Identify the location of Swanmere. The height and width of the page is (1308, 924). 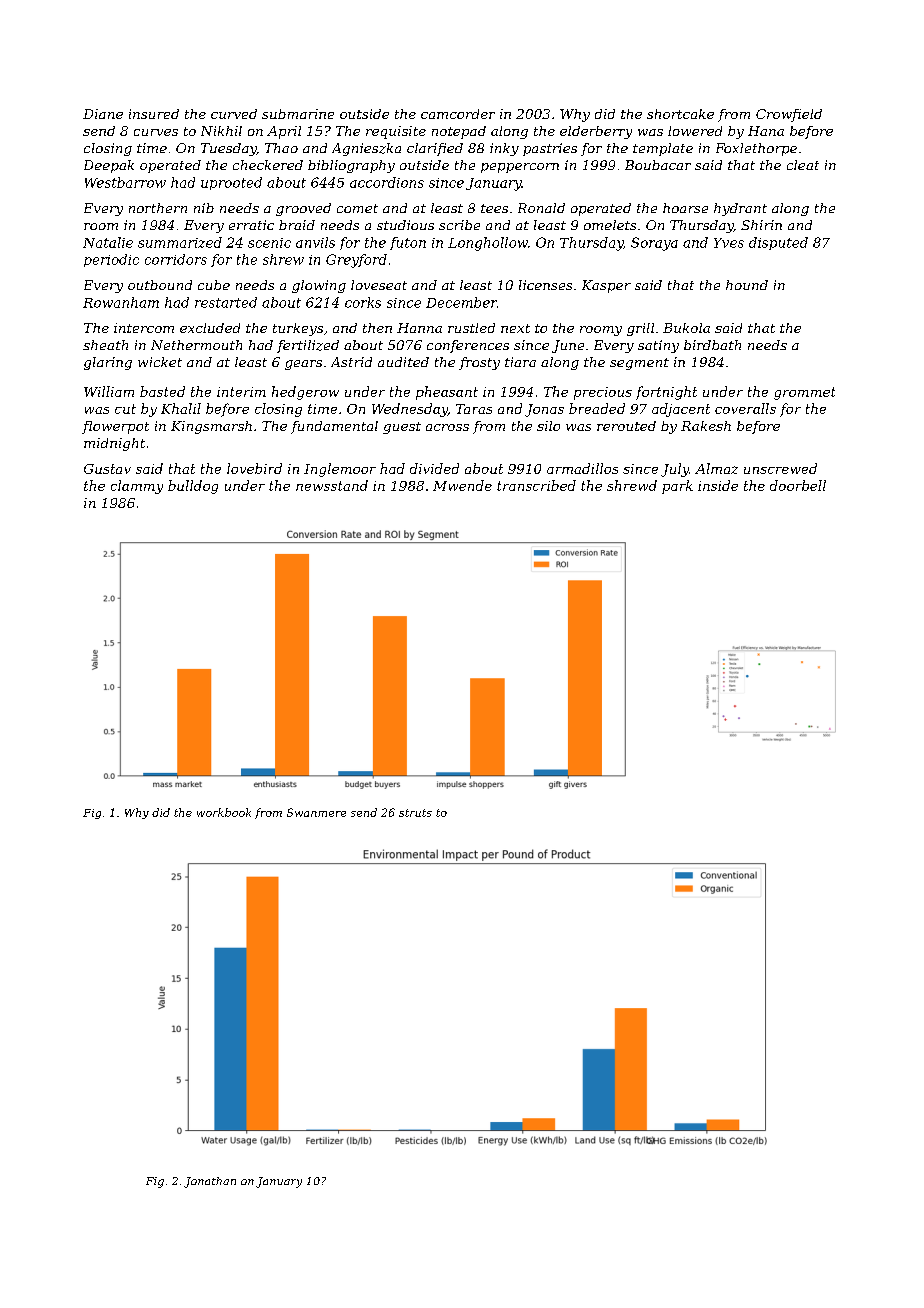
(316, 812).
